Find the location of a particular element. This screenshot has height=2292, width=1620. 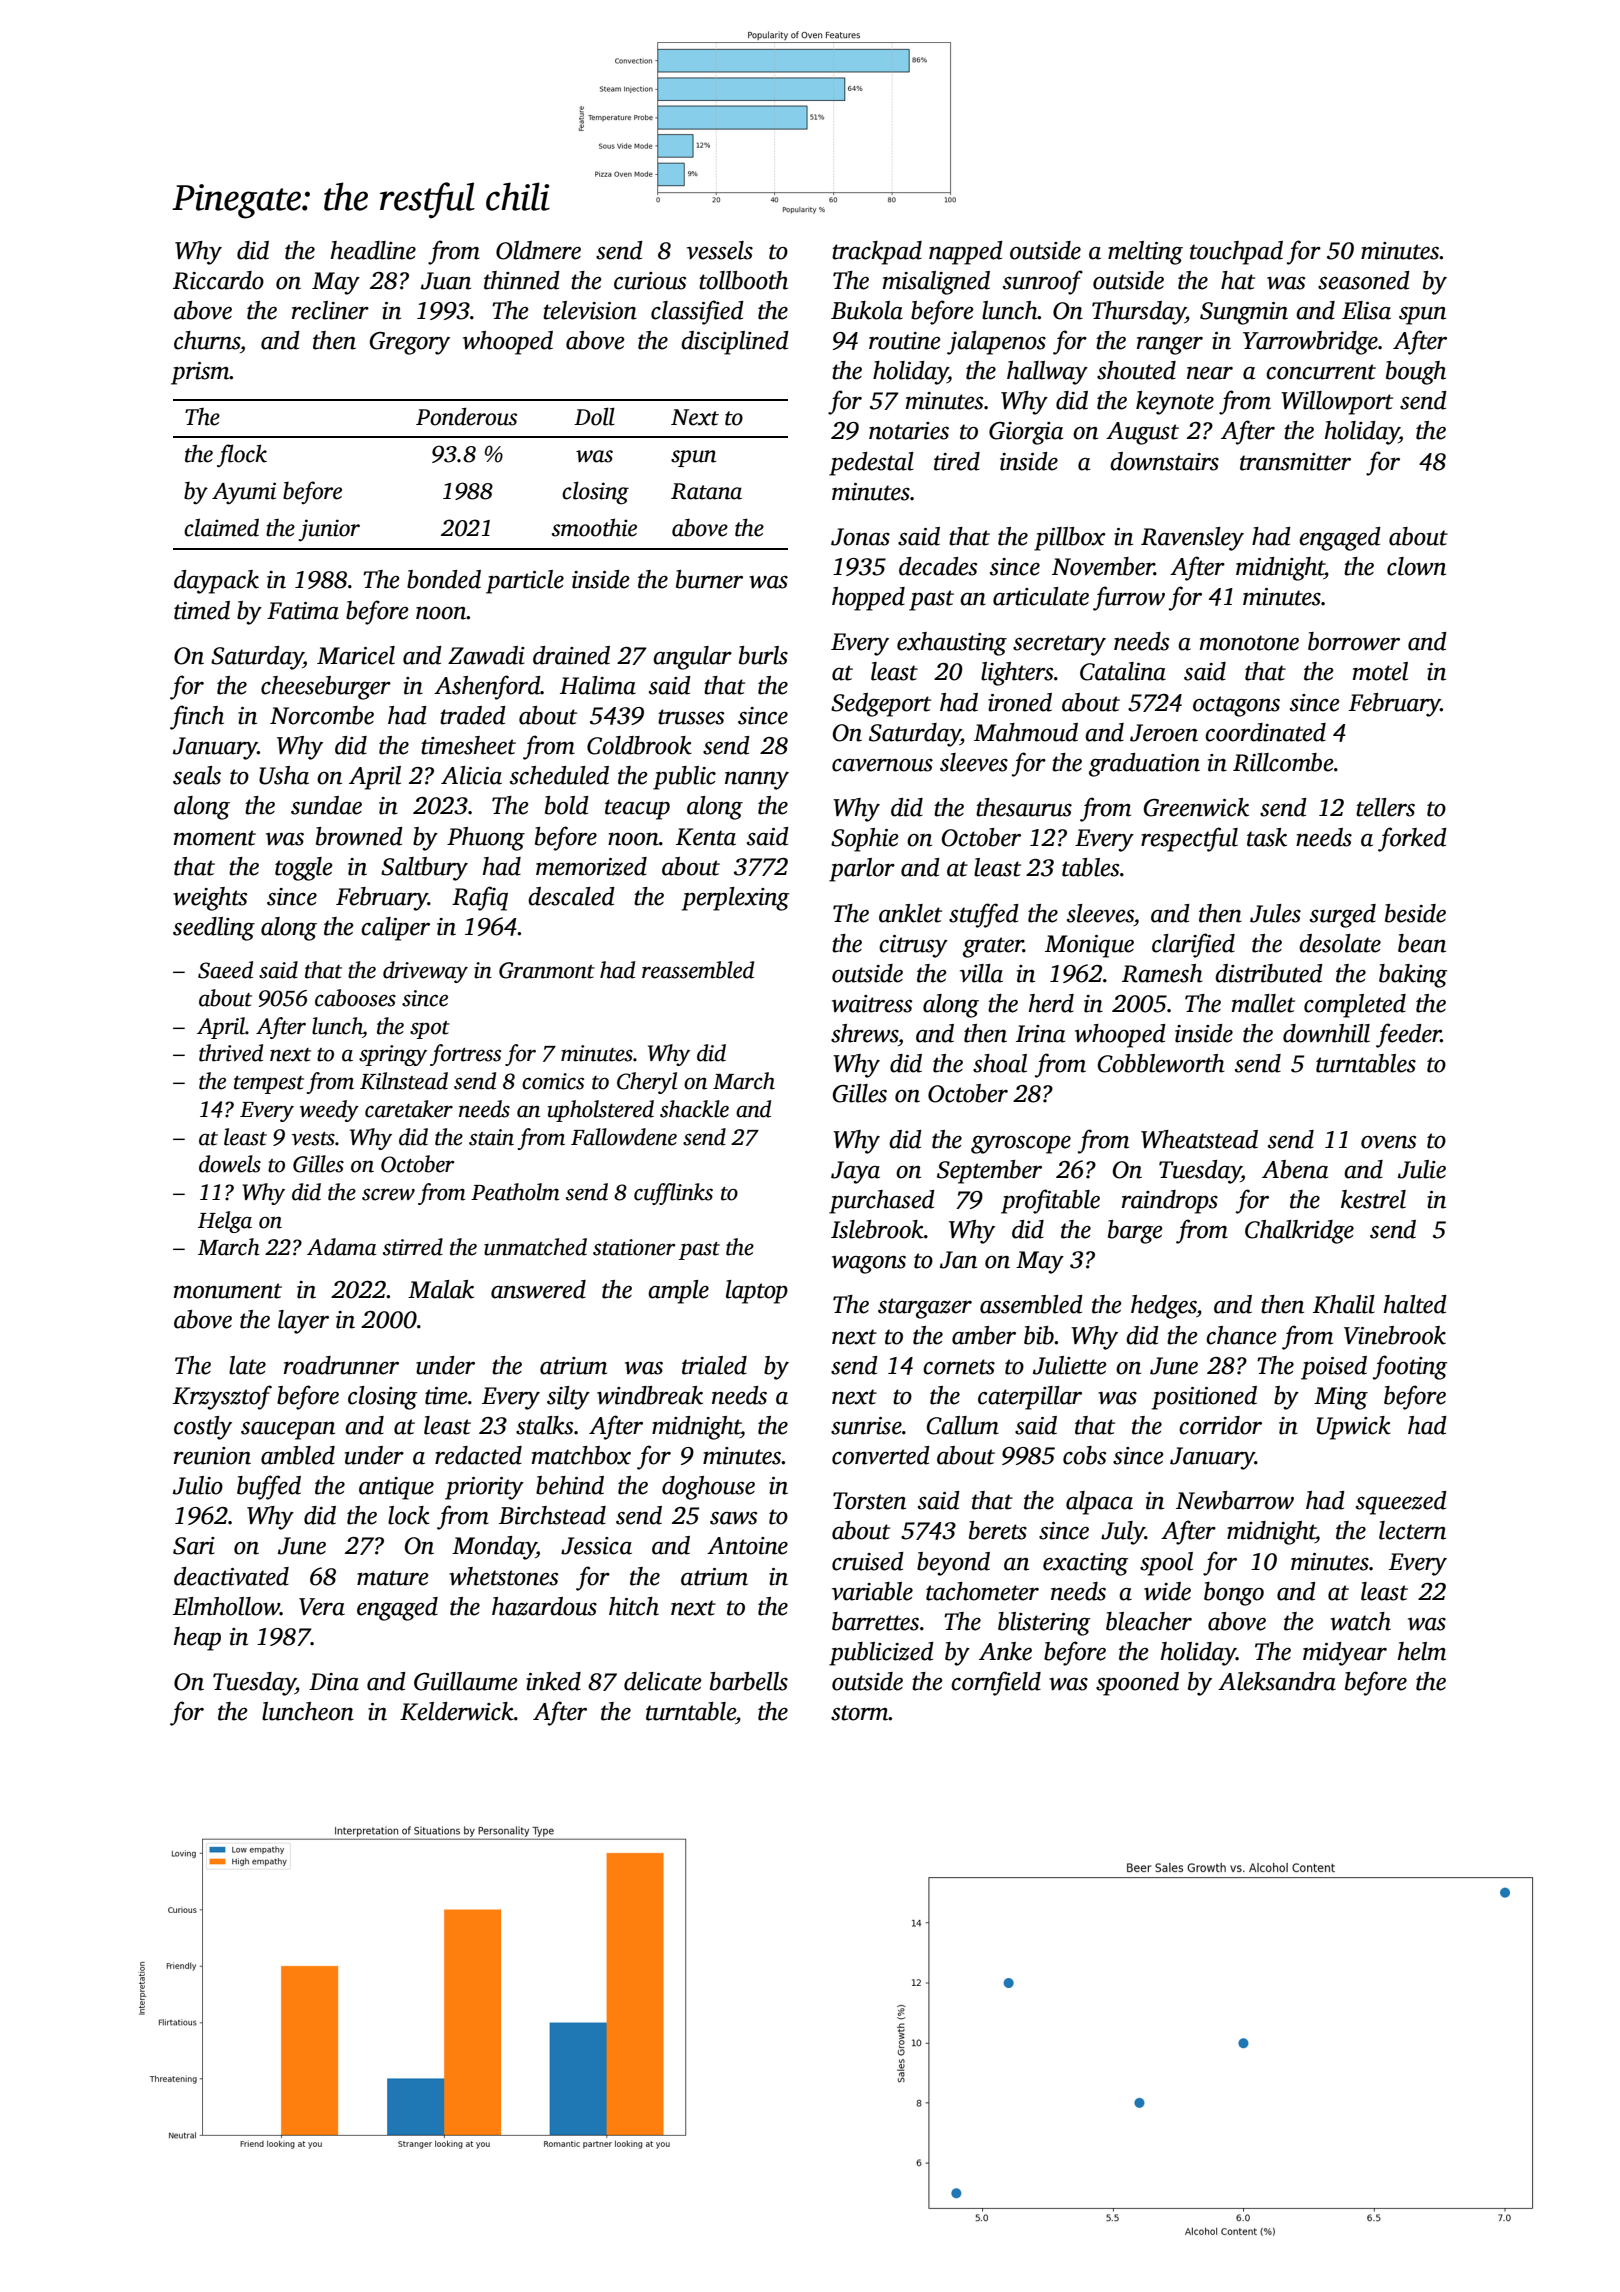

vessels is located at coordinates (720, 250).
